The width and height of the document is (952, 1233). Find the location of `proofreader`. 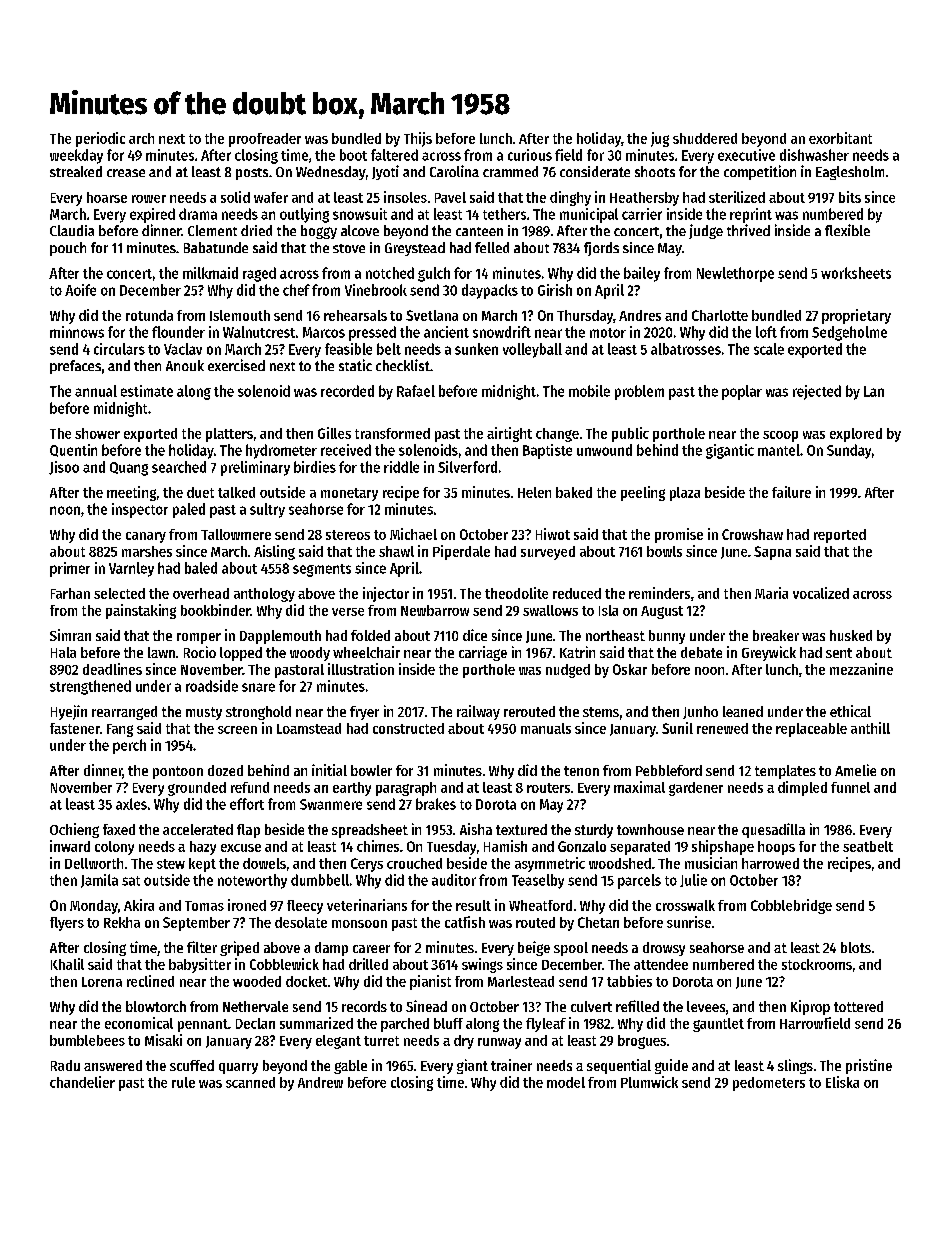

proofreader is located at coordinates (265, 140).
